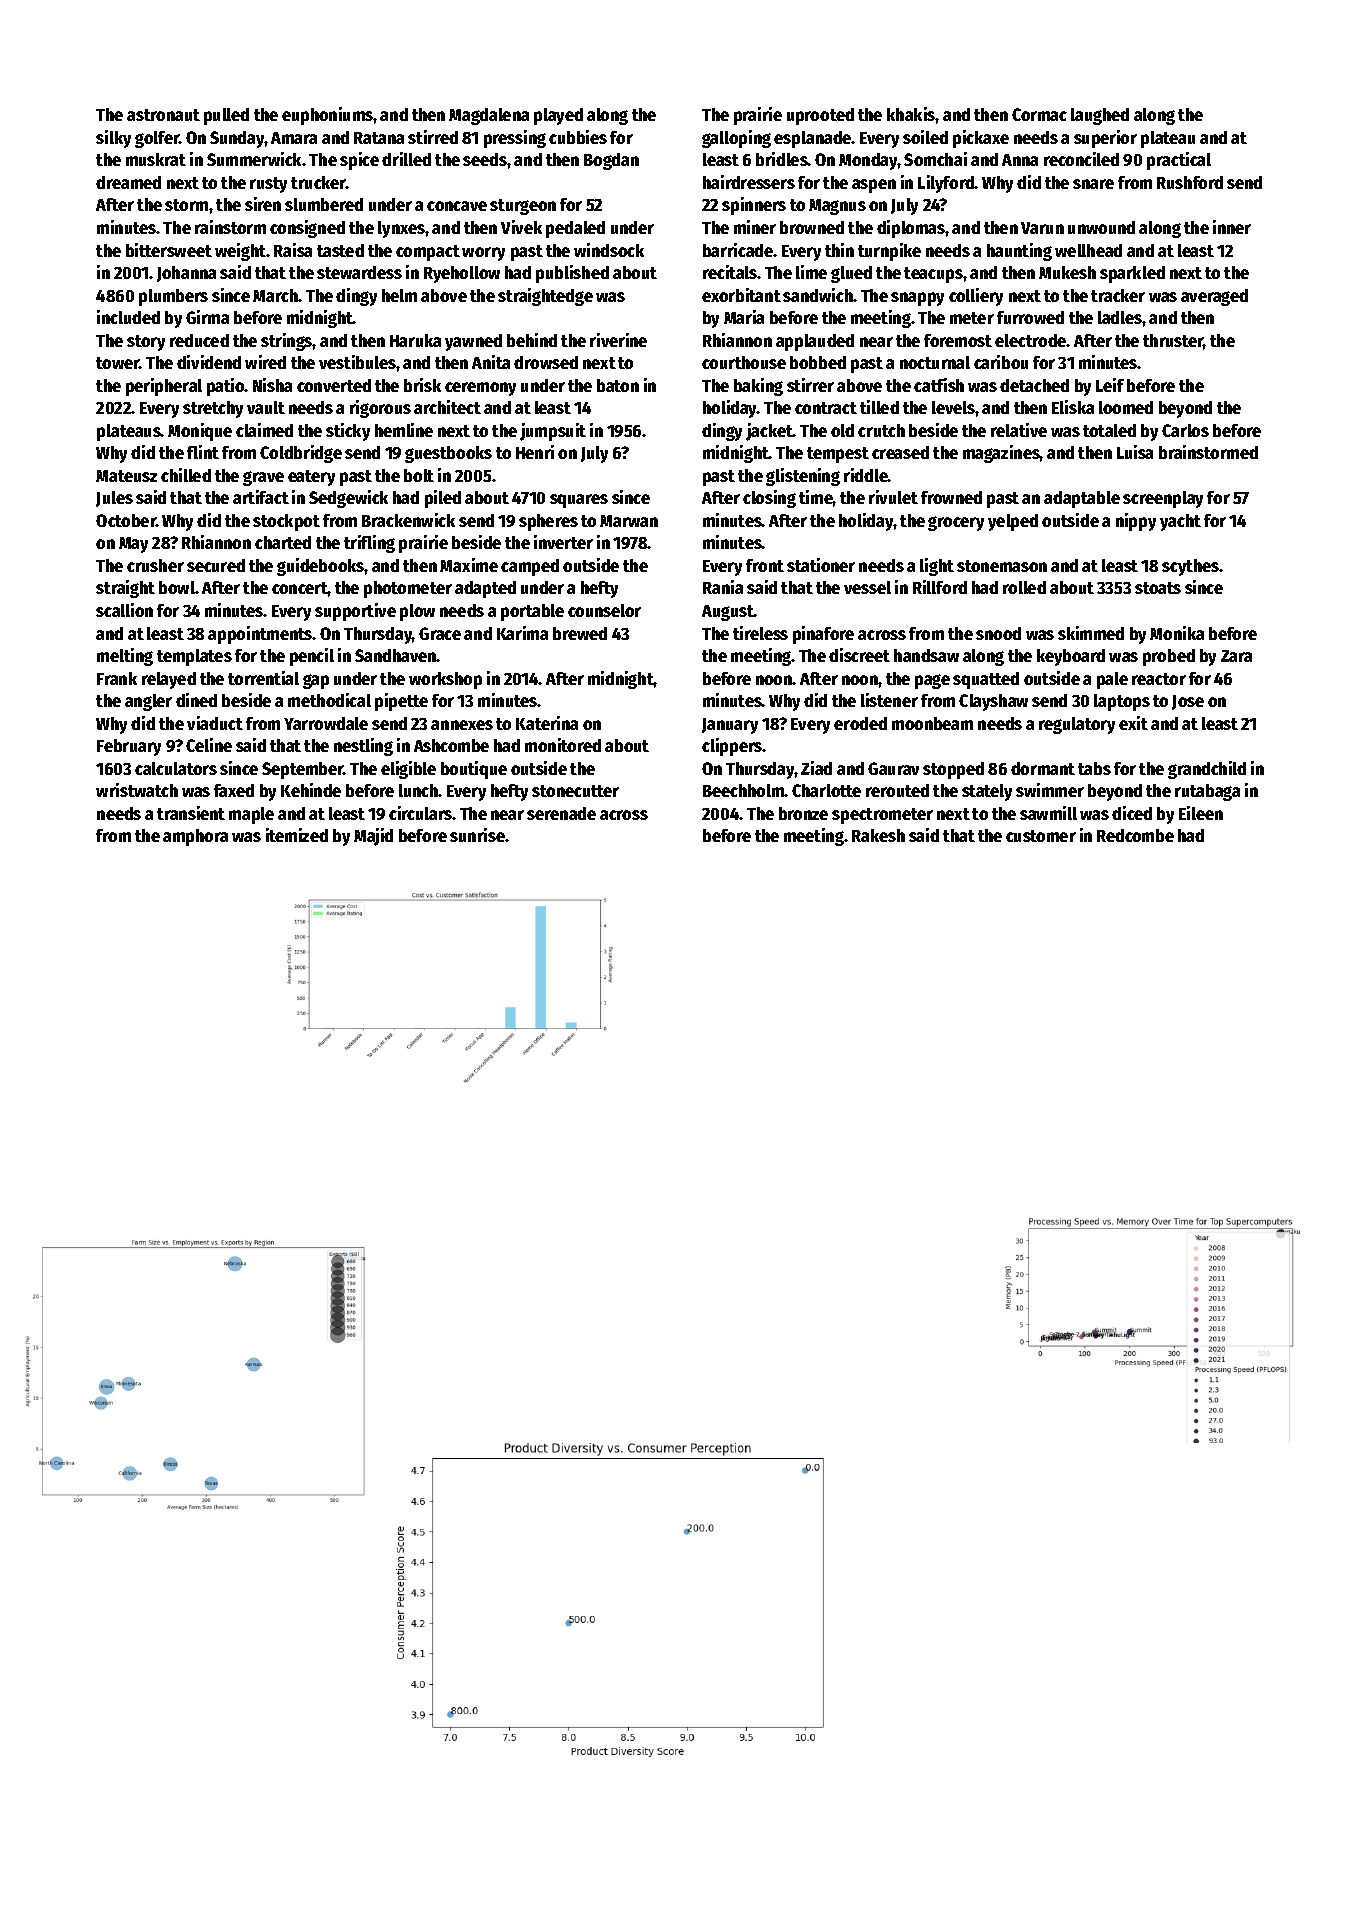 This document has height=1927, width=1362. Describe the element at coordinates (401, 702) in the document. I see `pipette` at that location.
